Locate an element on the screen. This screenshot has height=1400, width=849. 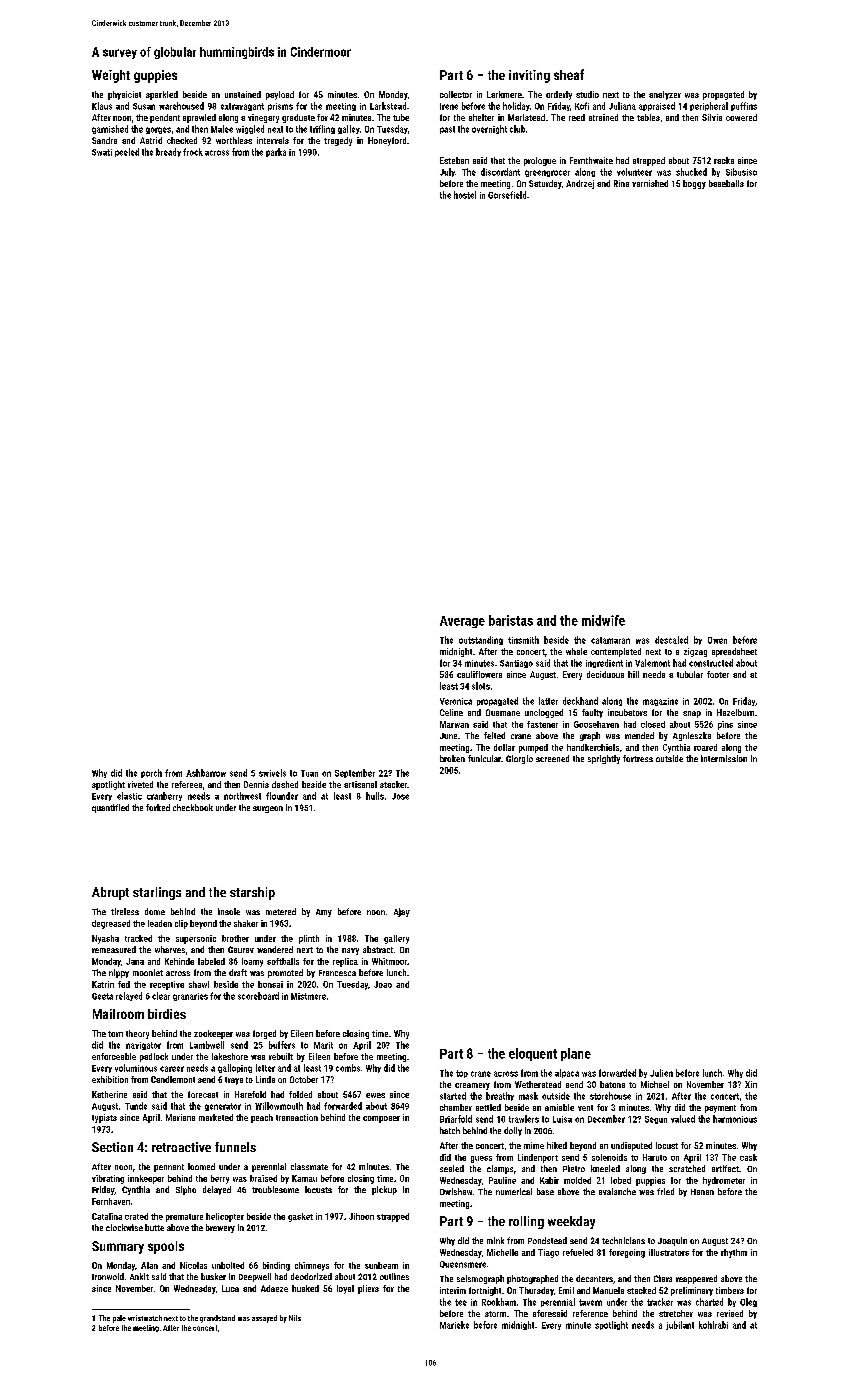
varnished is located at coordinates (650, 183).
